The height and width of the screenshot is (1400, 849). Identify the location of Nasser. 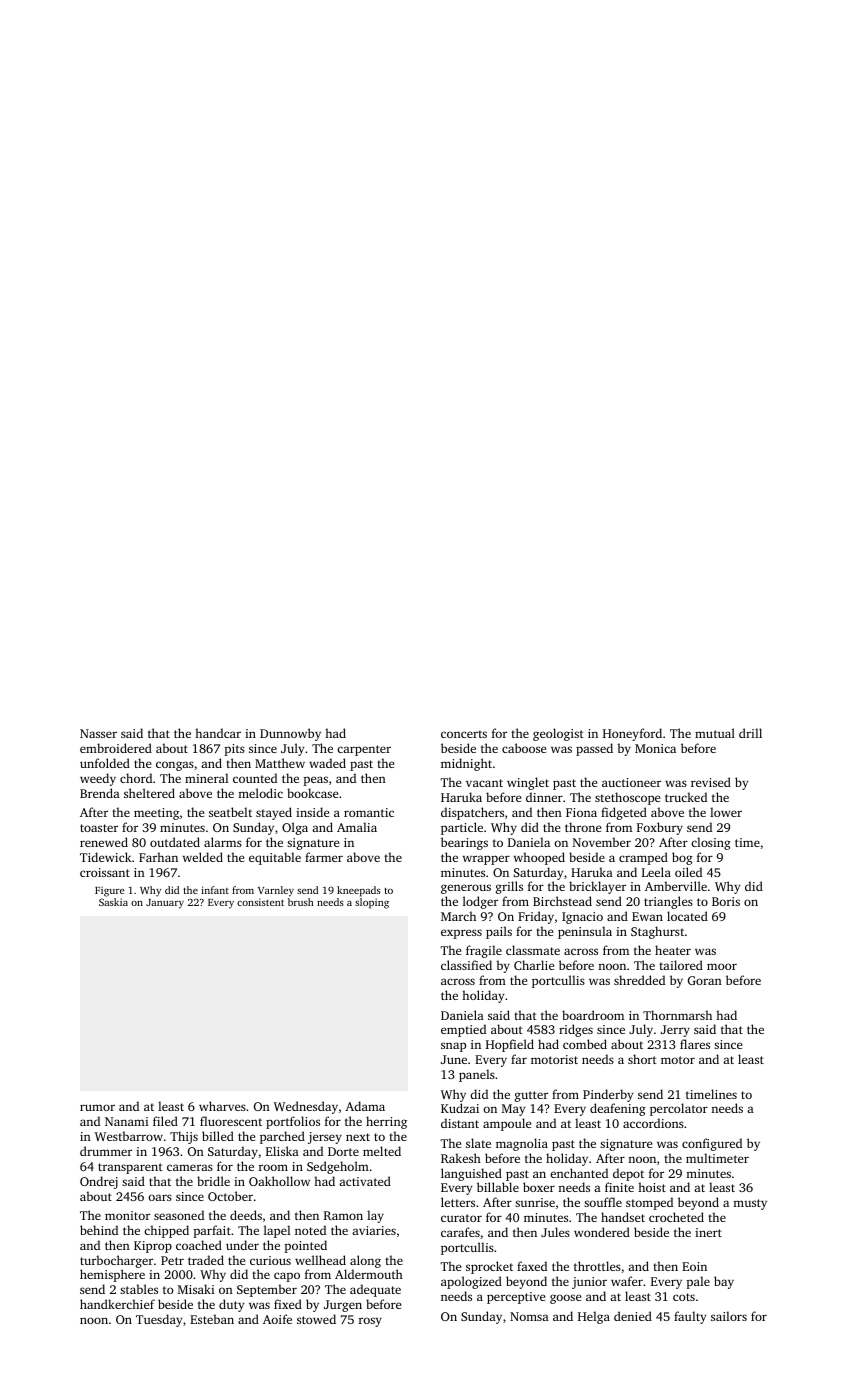
(98, 733).
